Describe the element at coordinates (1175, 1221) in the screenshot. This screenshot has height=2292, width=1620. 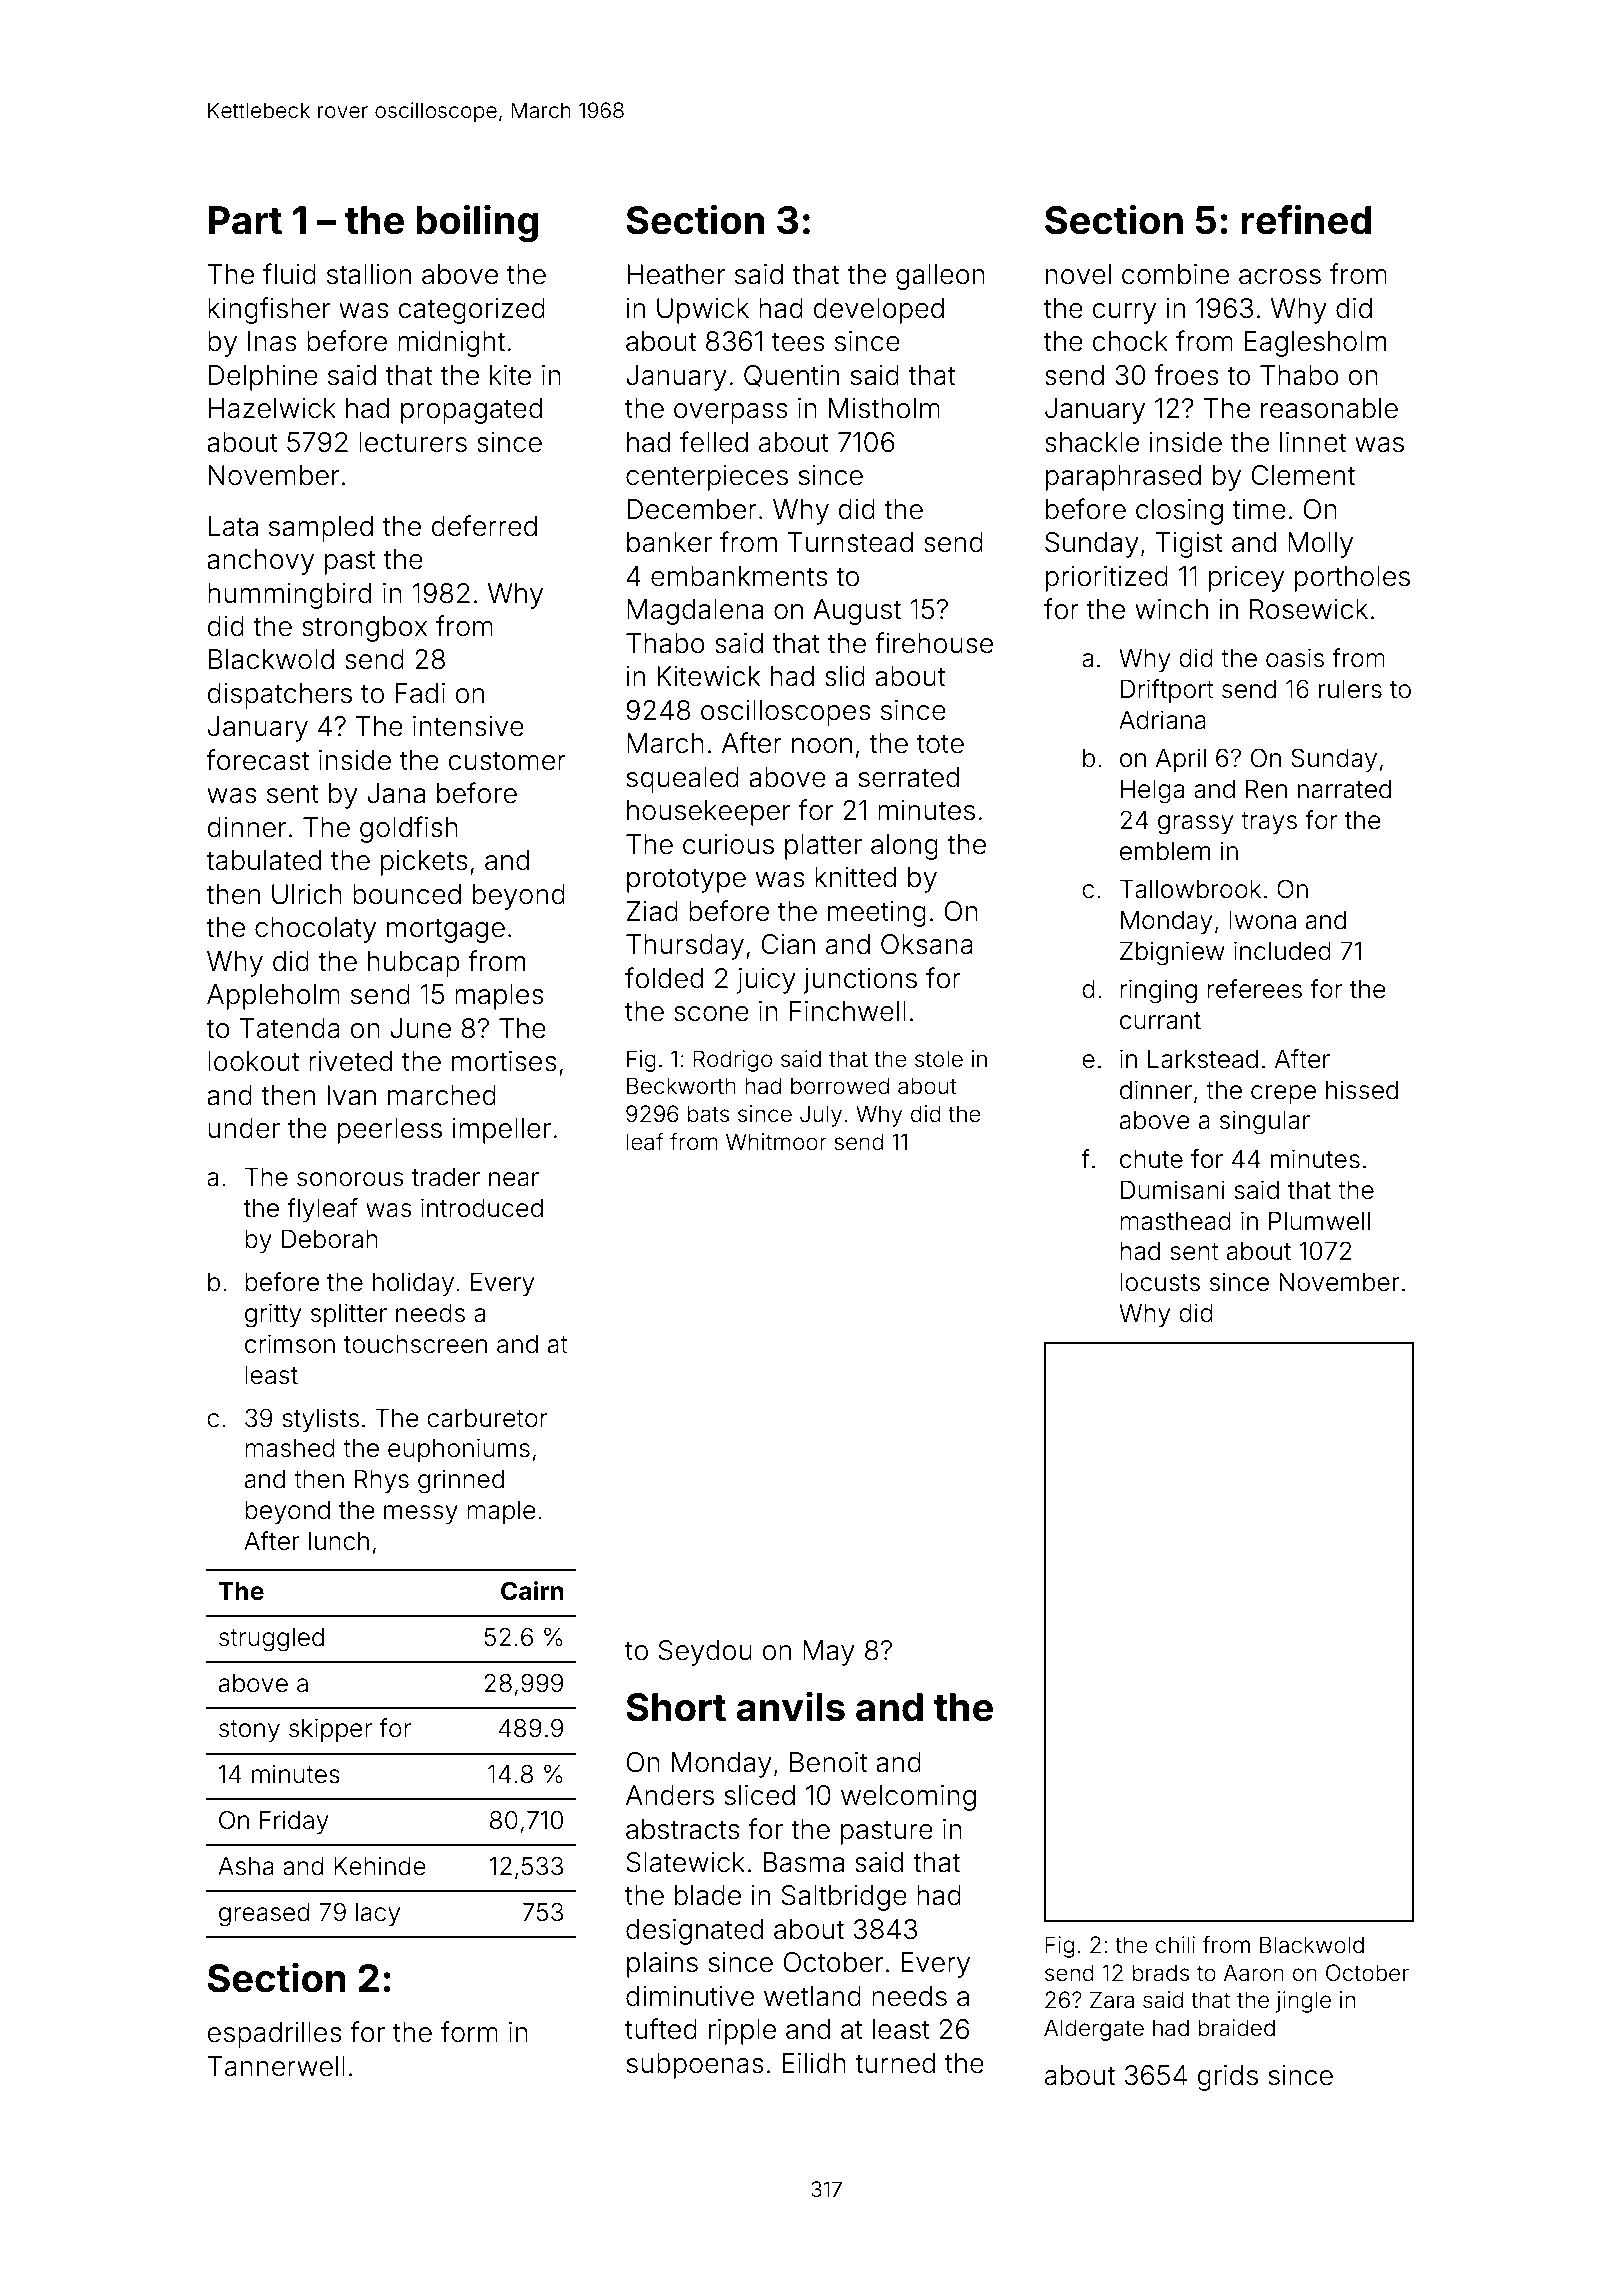
I see `masthead` at that location.
